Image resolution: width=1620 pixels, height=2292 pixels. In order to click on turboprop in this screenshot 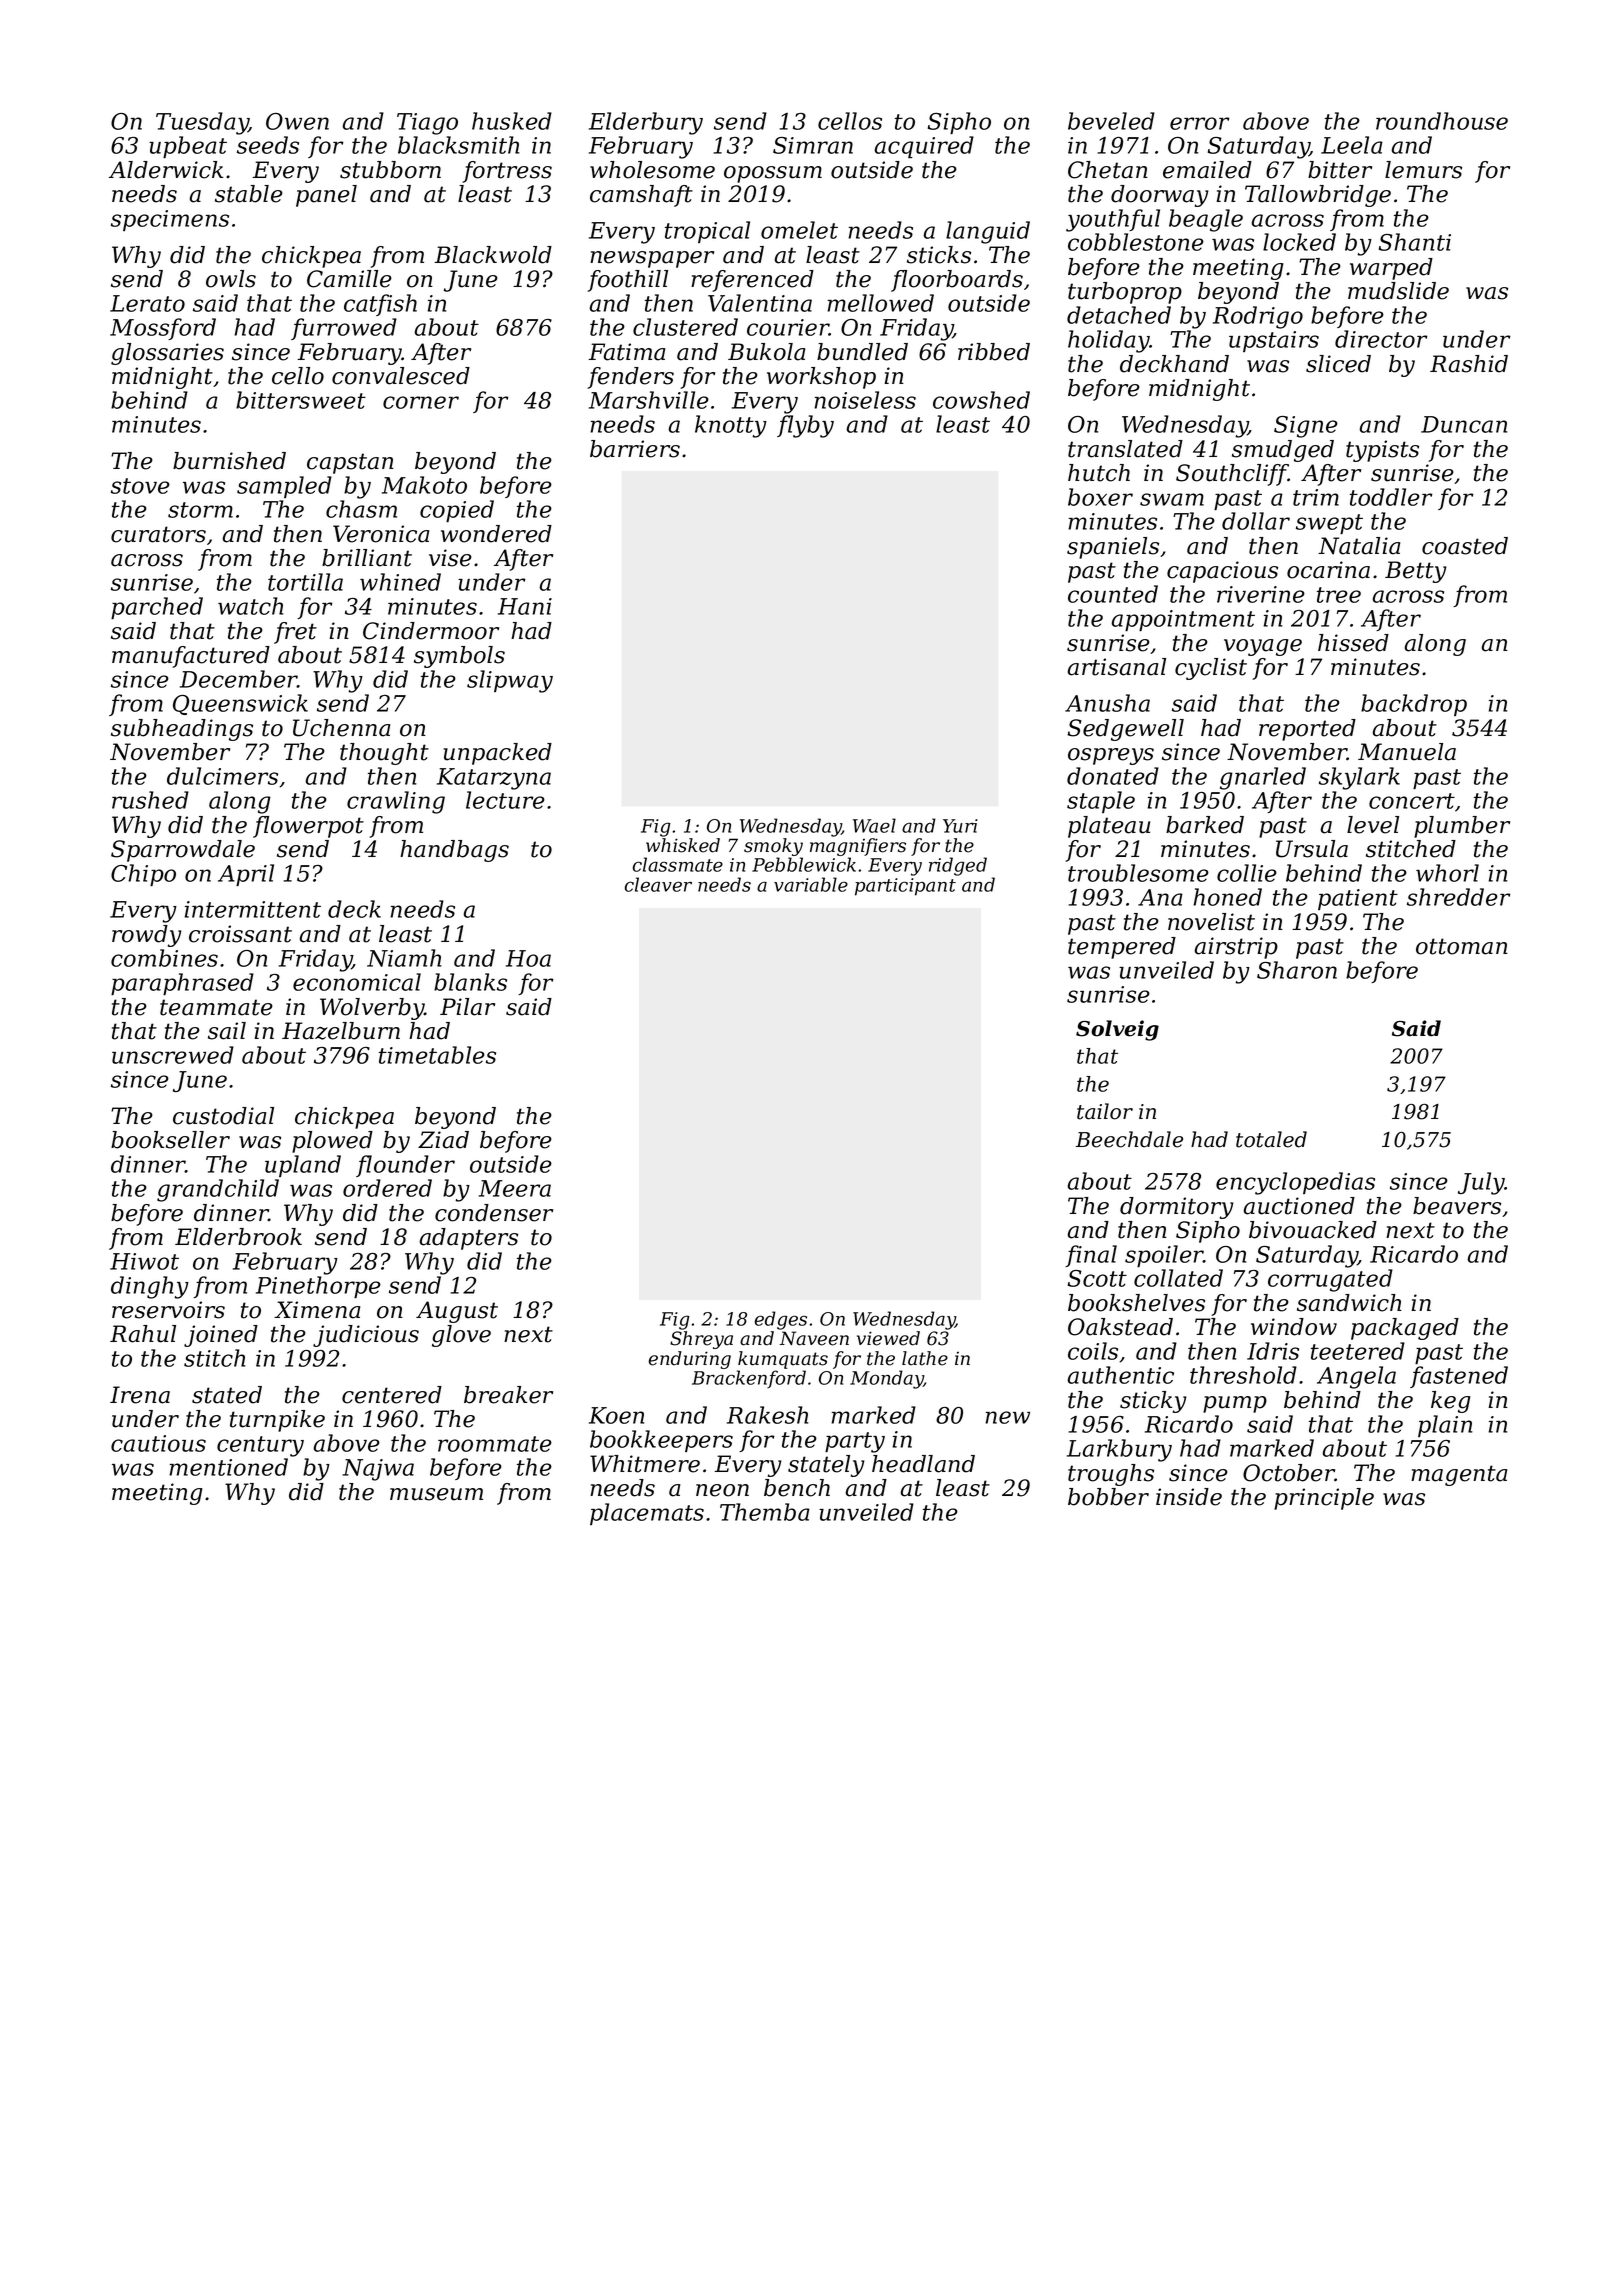, I will do `click(1125, 293)`.
